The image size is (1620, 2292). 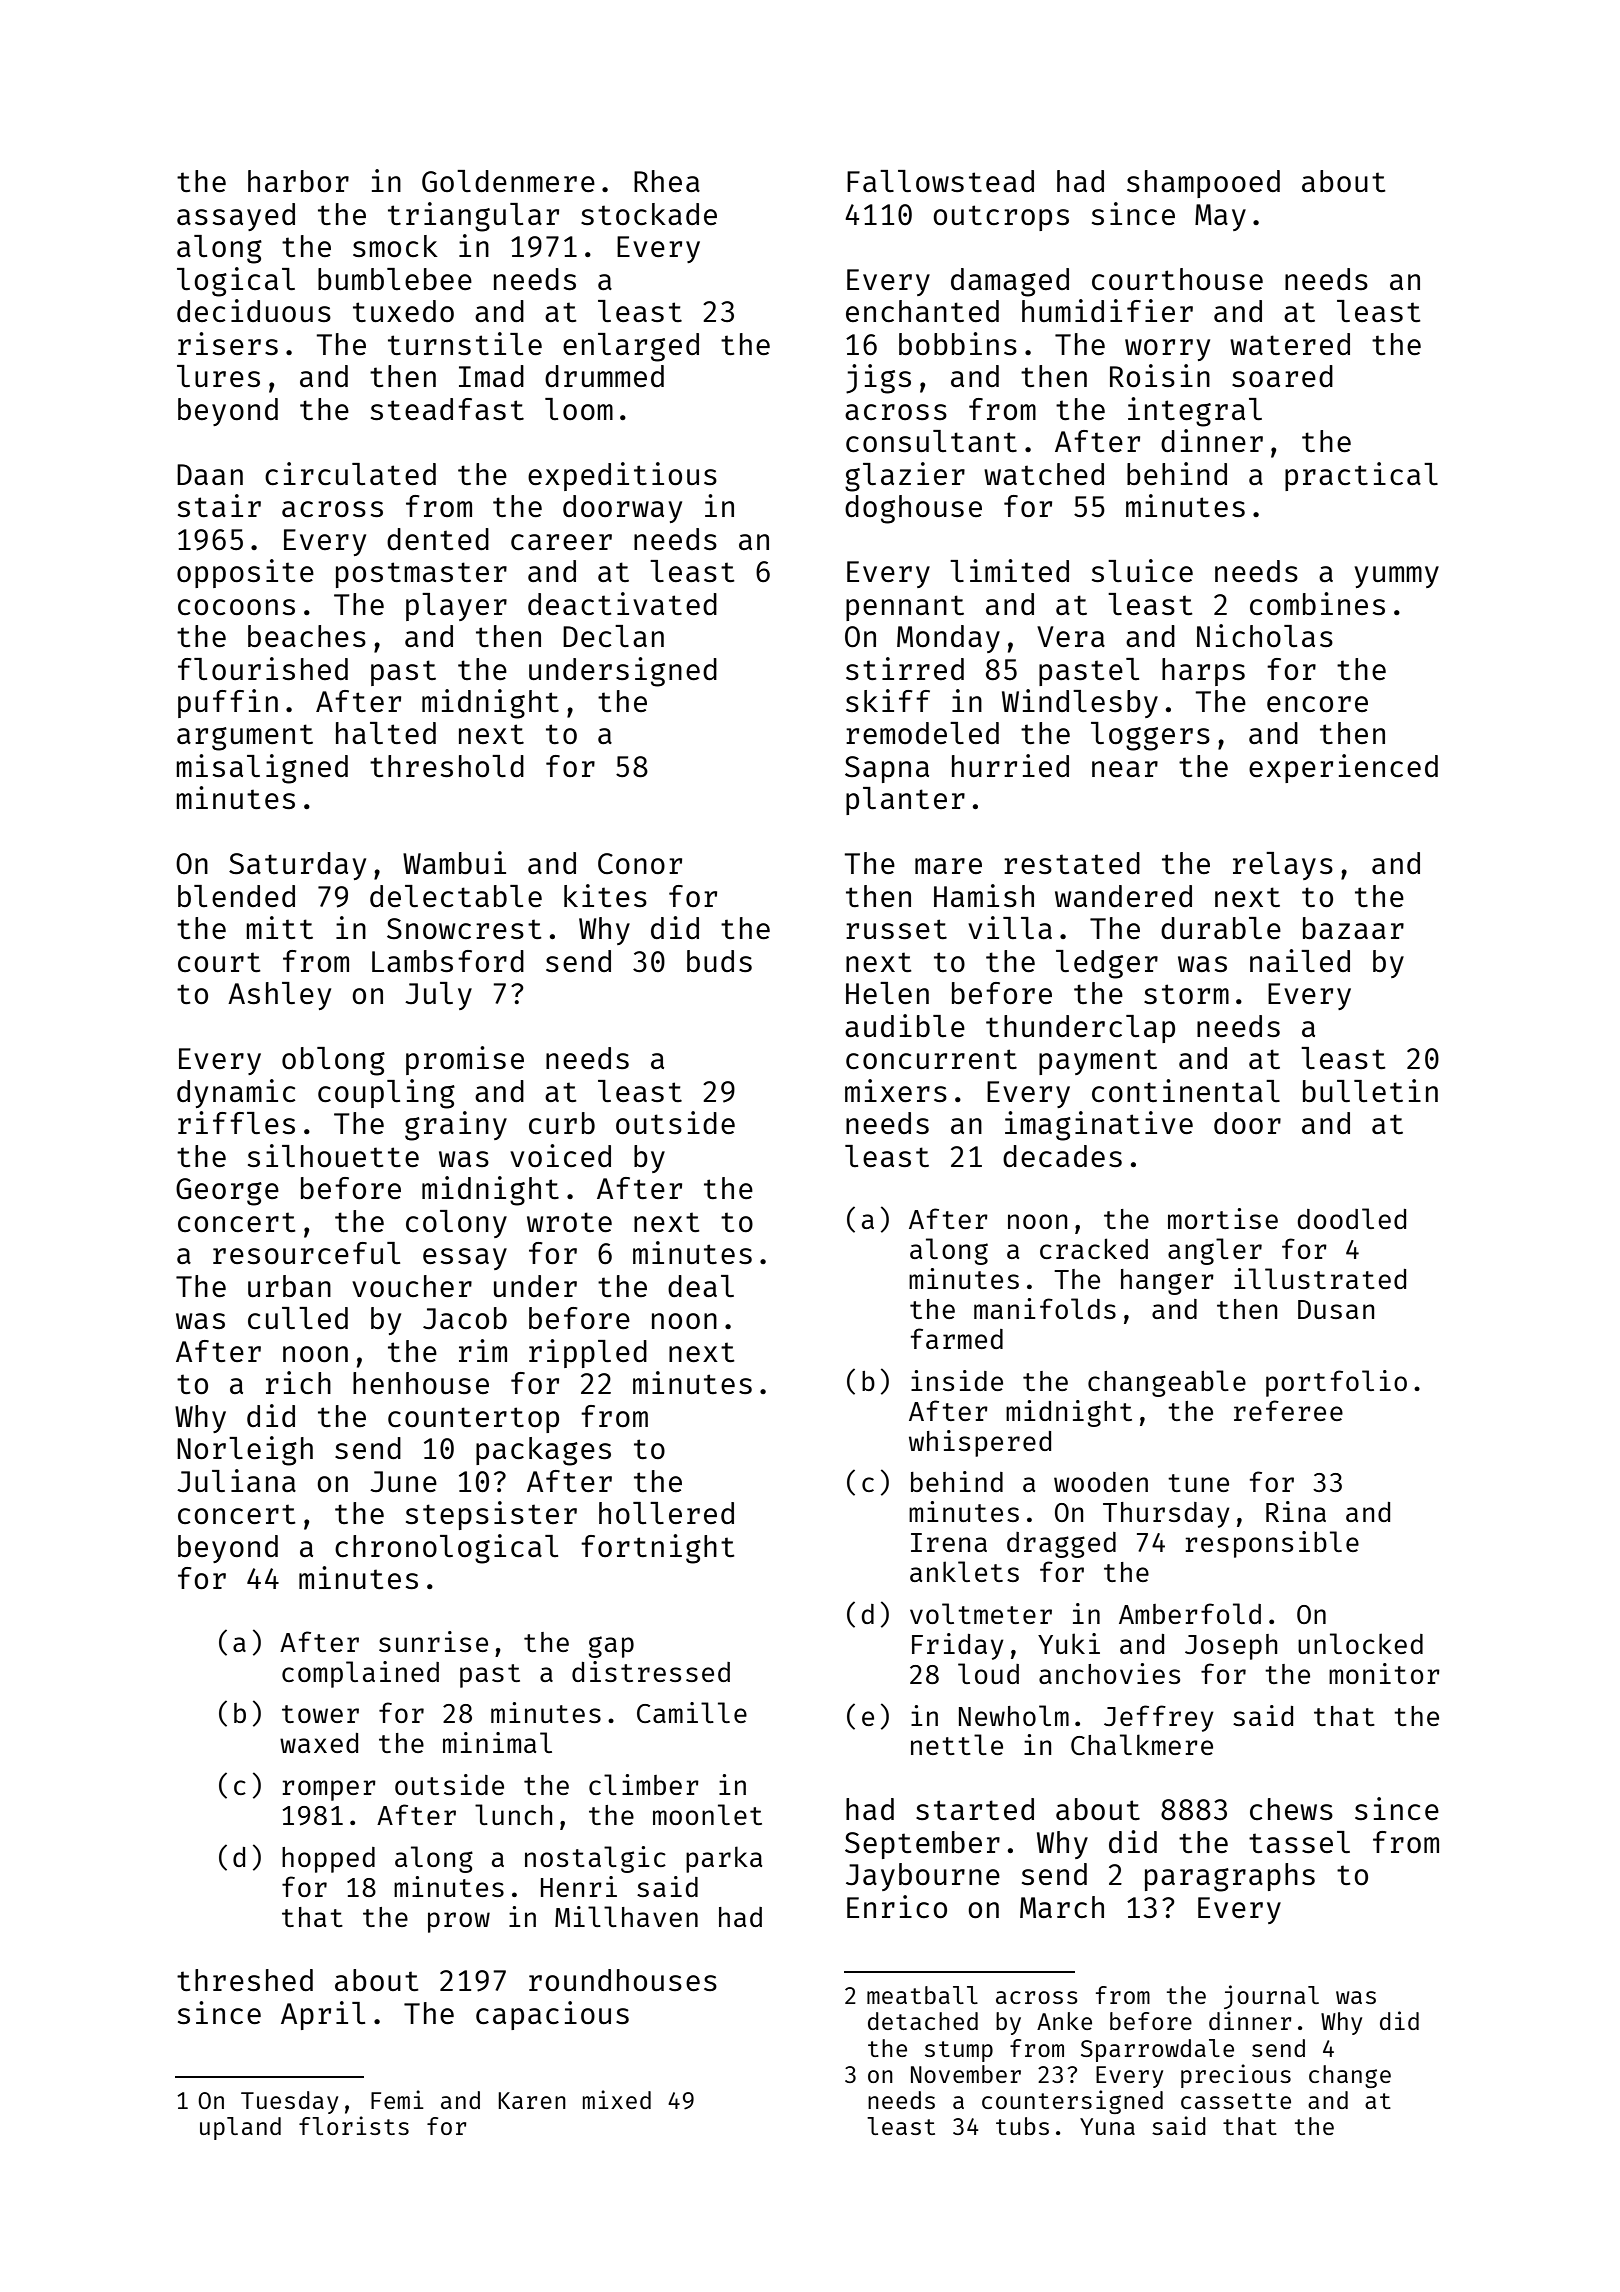 What do you see at coordinates (298, 181) in the image?
I see `harbor` at bounding box center [298, 181].
